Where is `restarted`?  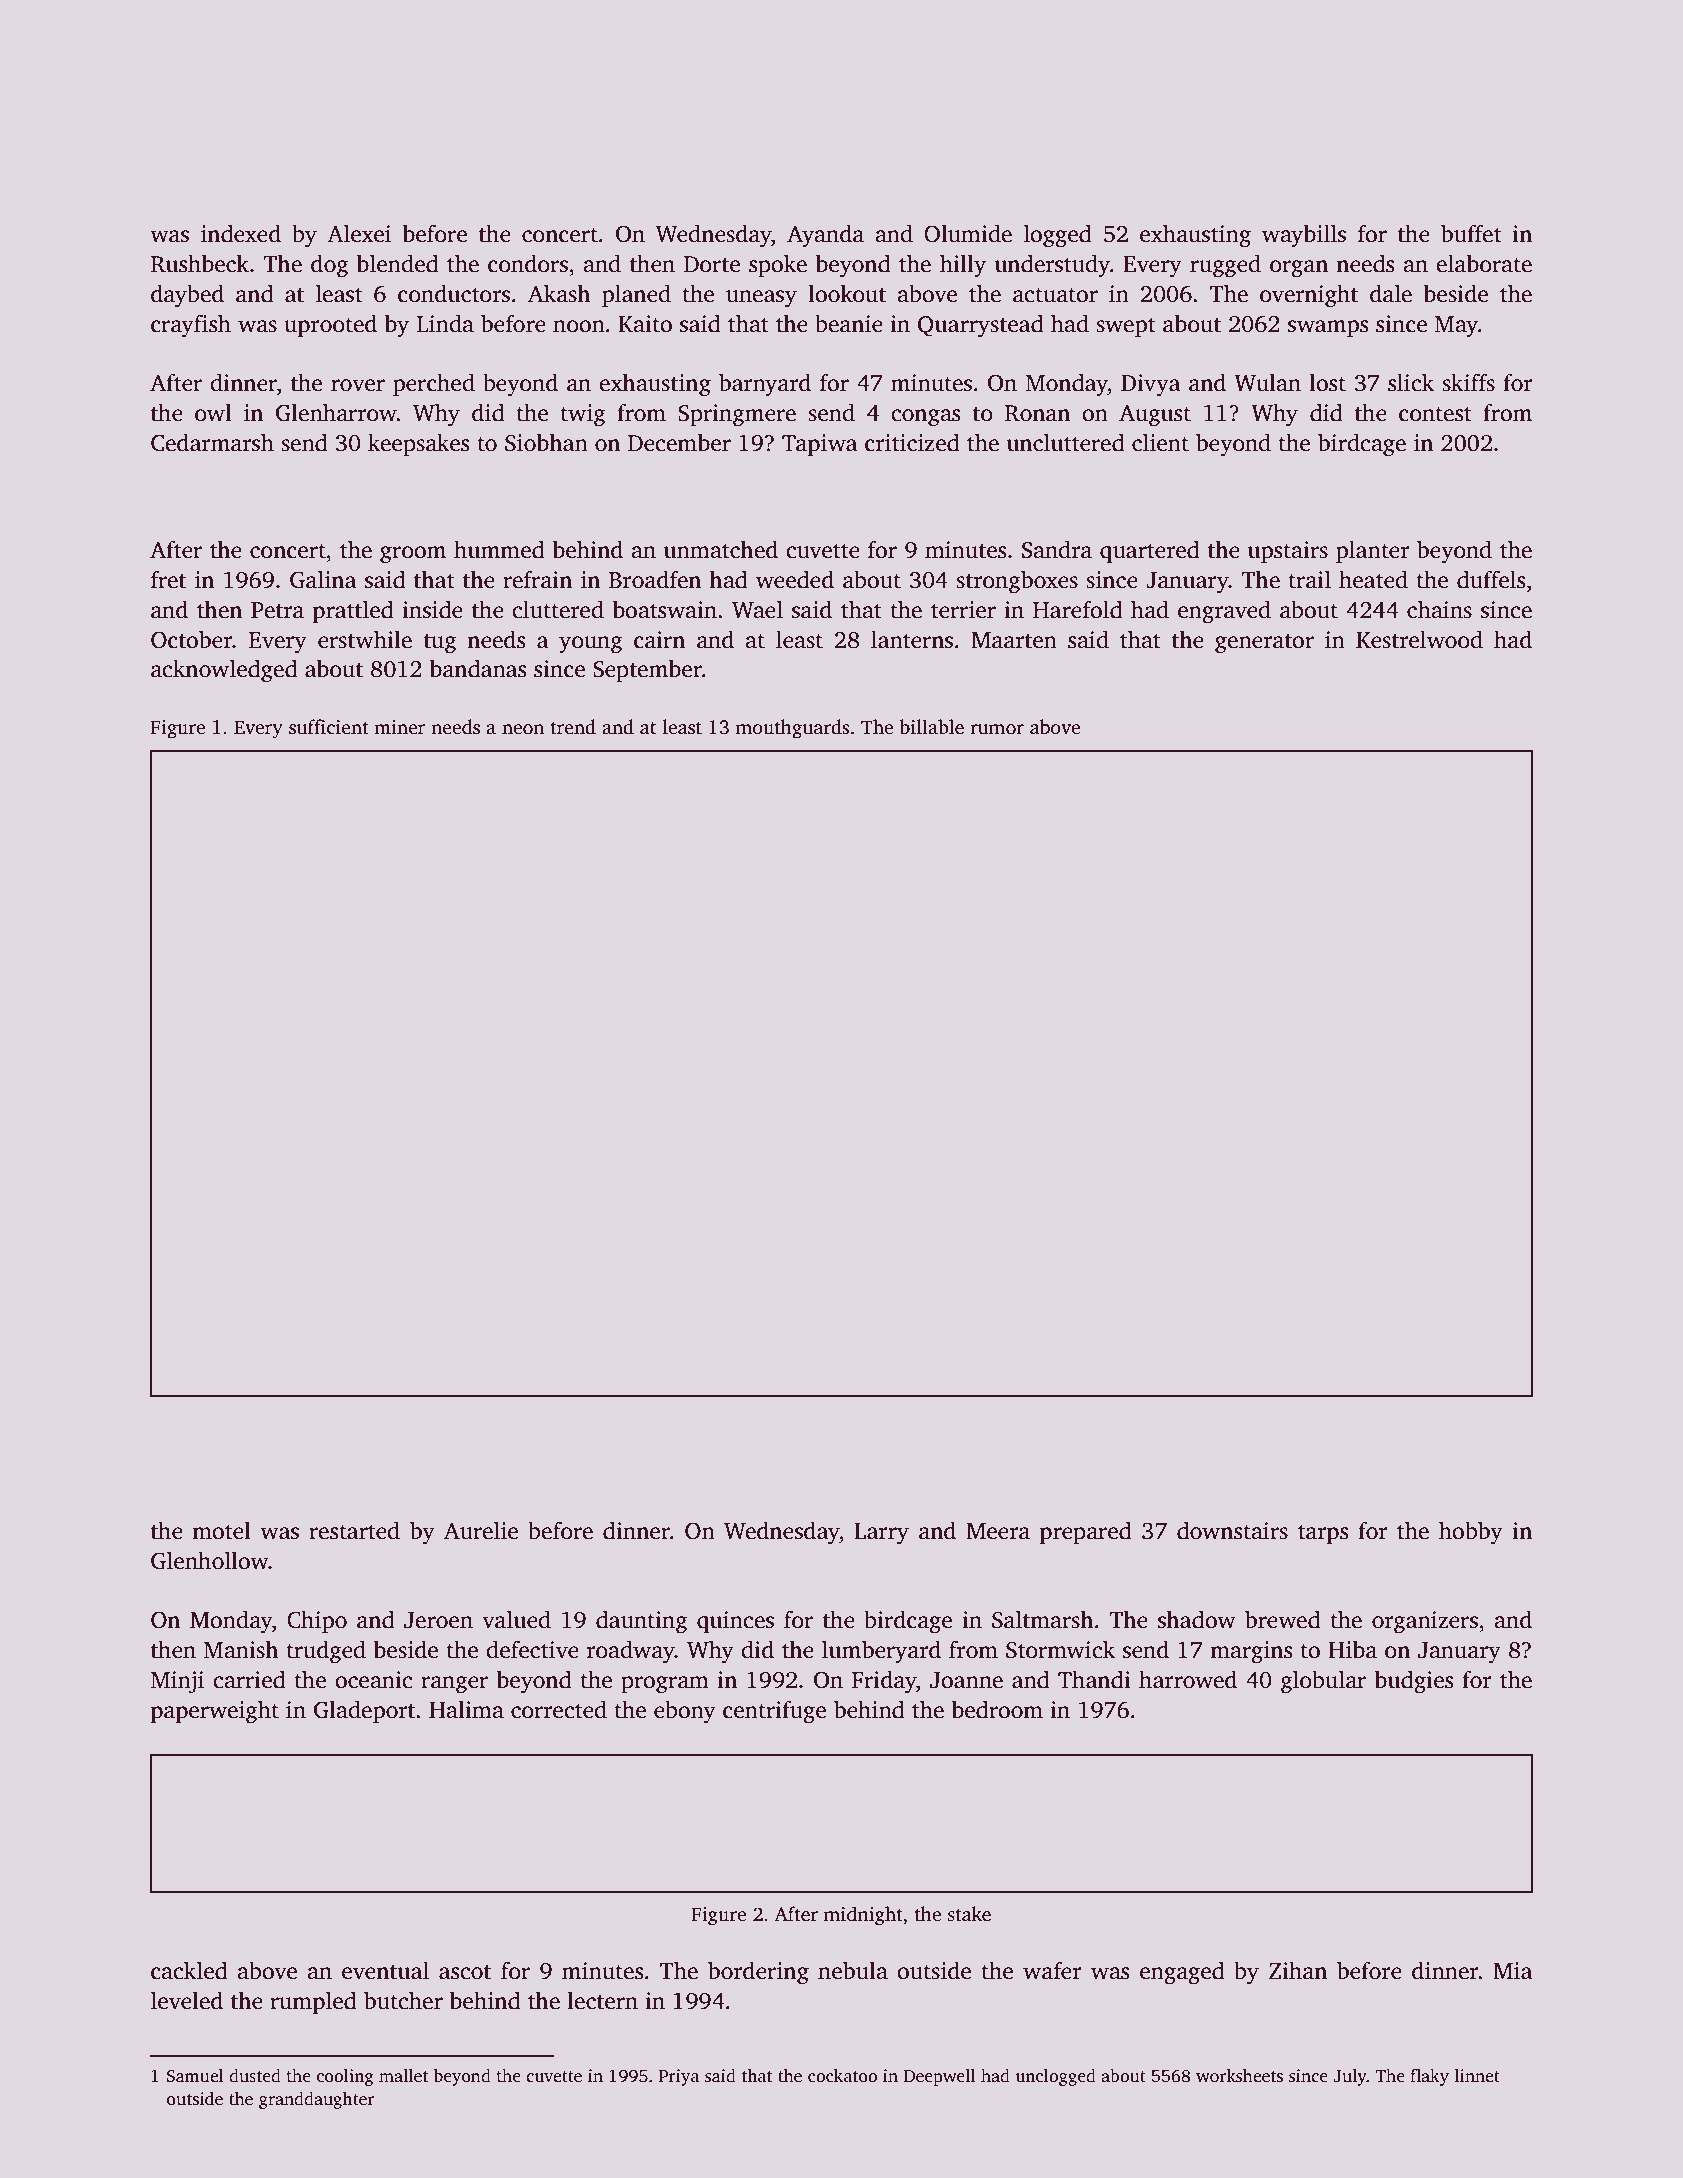
restarted is located at coordinates (354, 1530).
